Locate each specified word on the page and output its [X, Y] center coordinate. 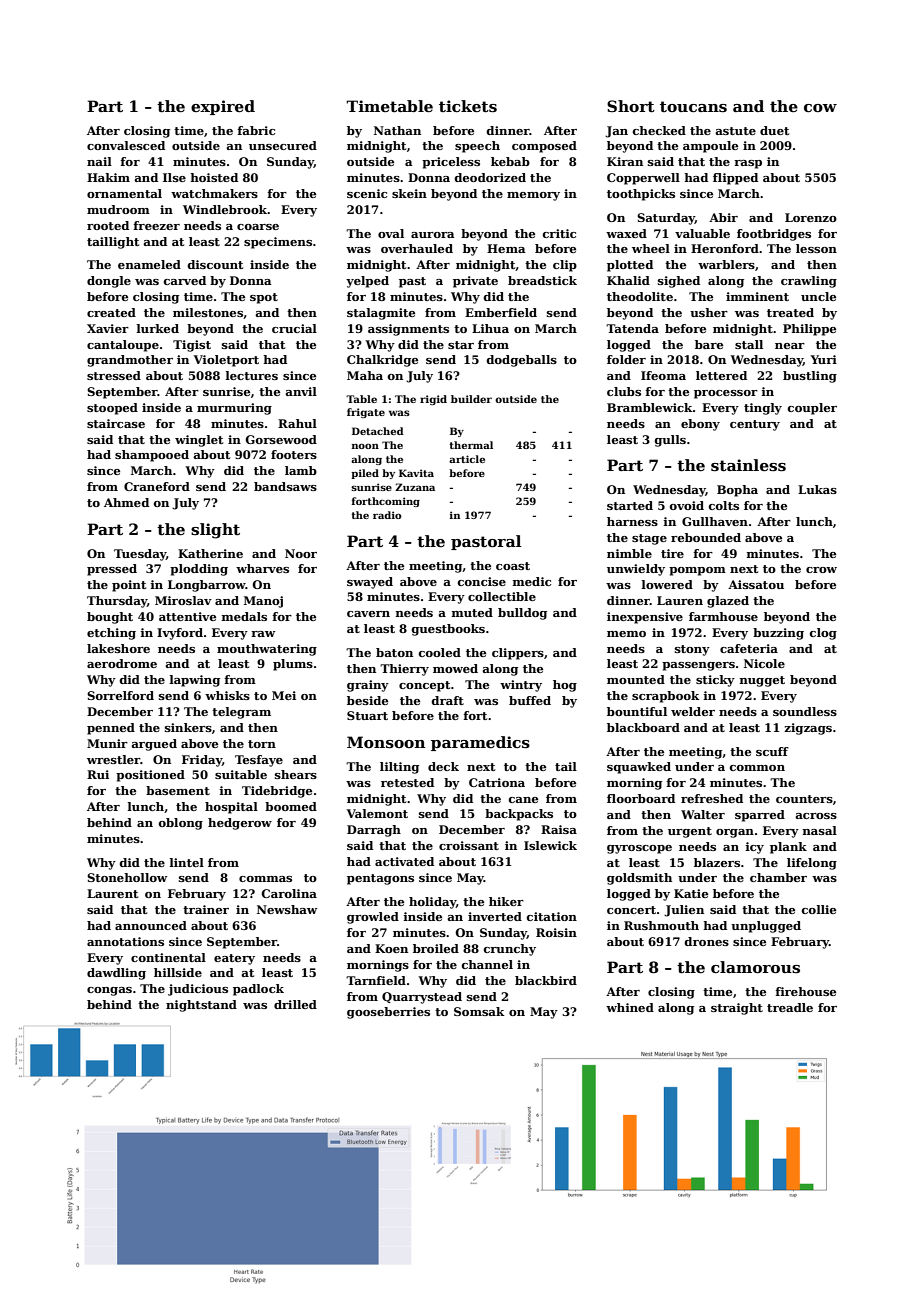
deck [443, 766]
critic [559, 233]
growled [373, 918]
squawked [639, 768]
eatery [234, 959]
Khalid [628, 280]
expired [223, 107]
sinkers [188, 727]
